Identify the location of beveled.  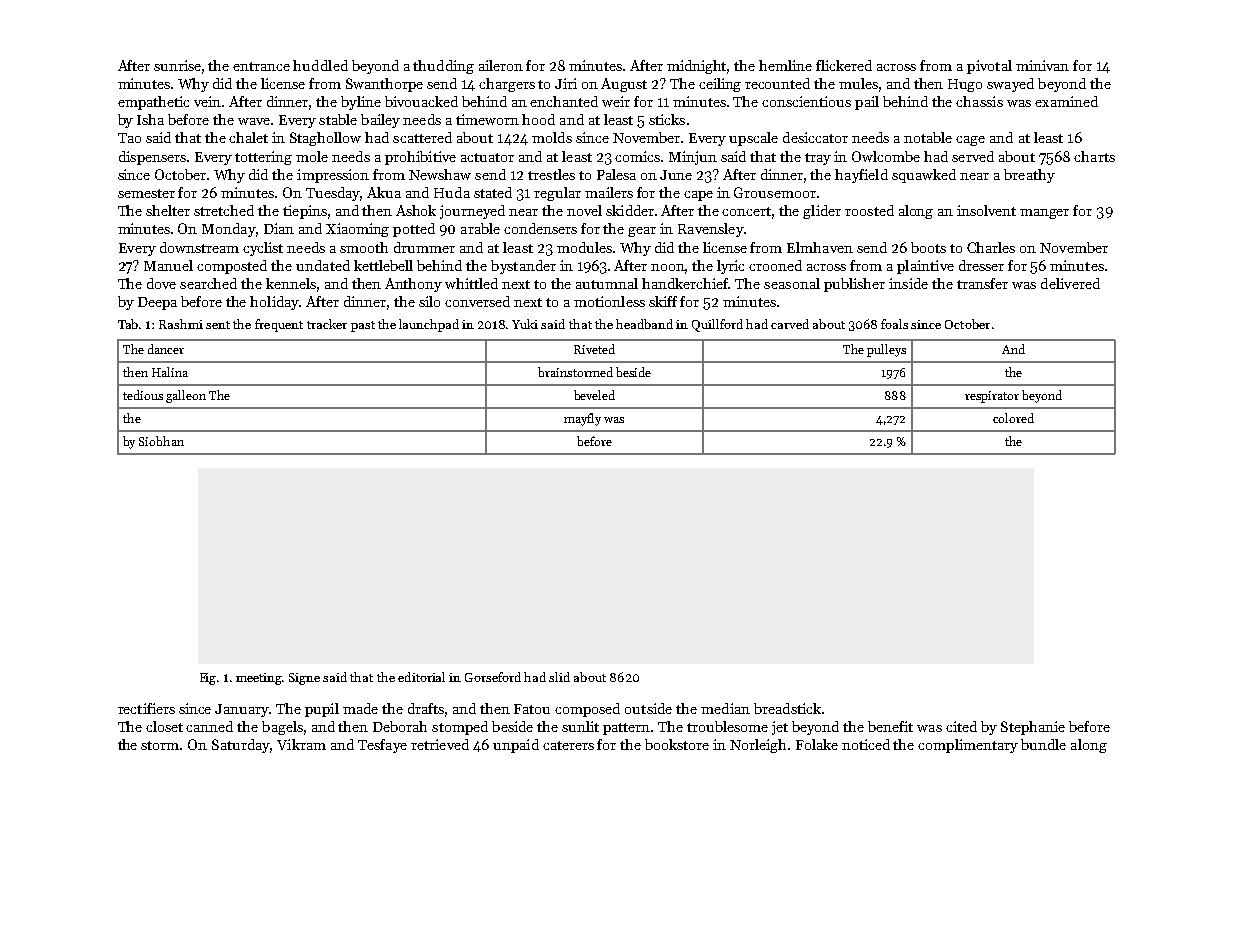
(594, 395).
